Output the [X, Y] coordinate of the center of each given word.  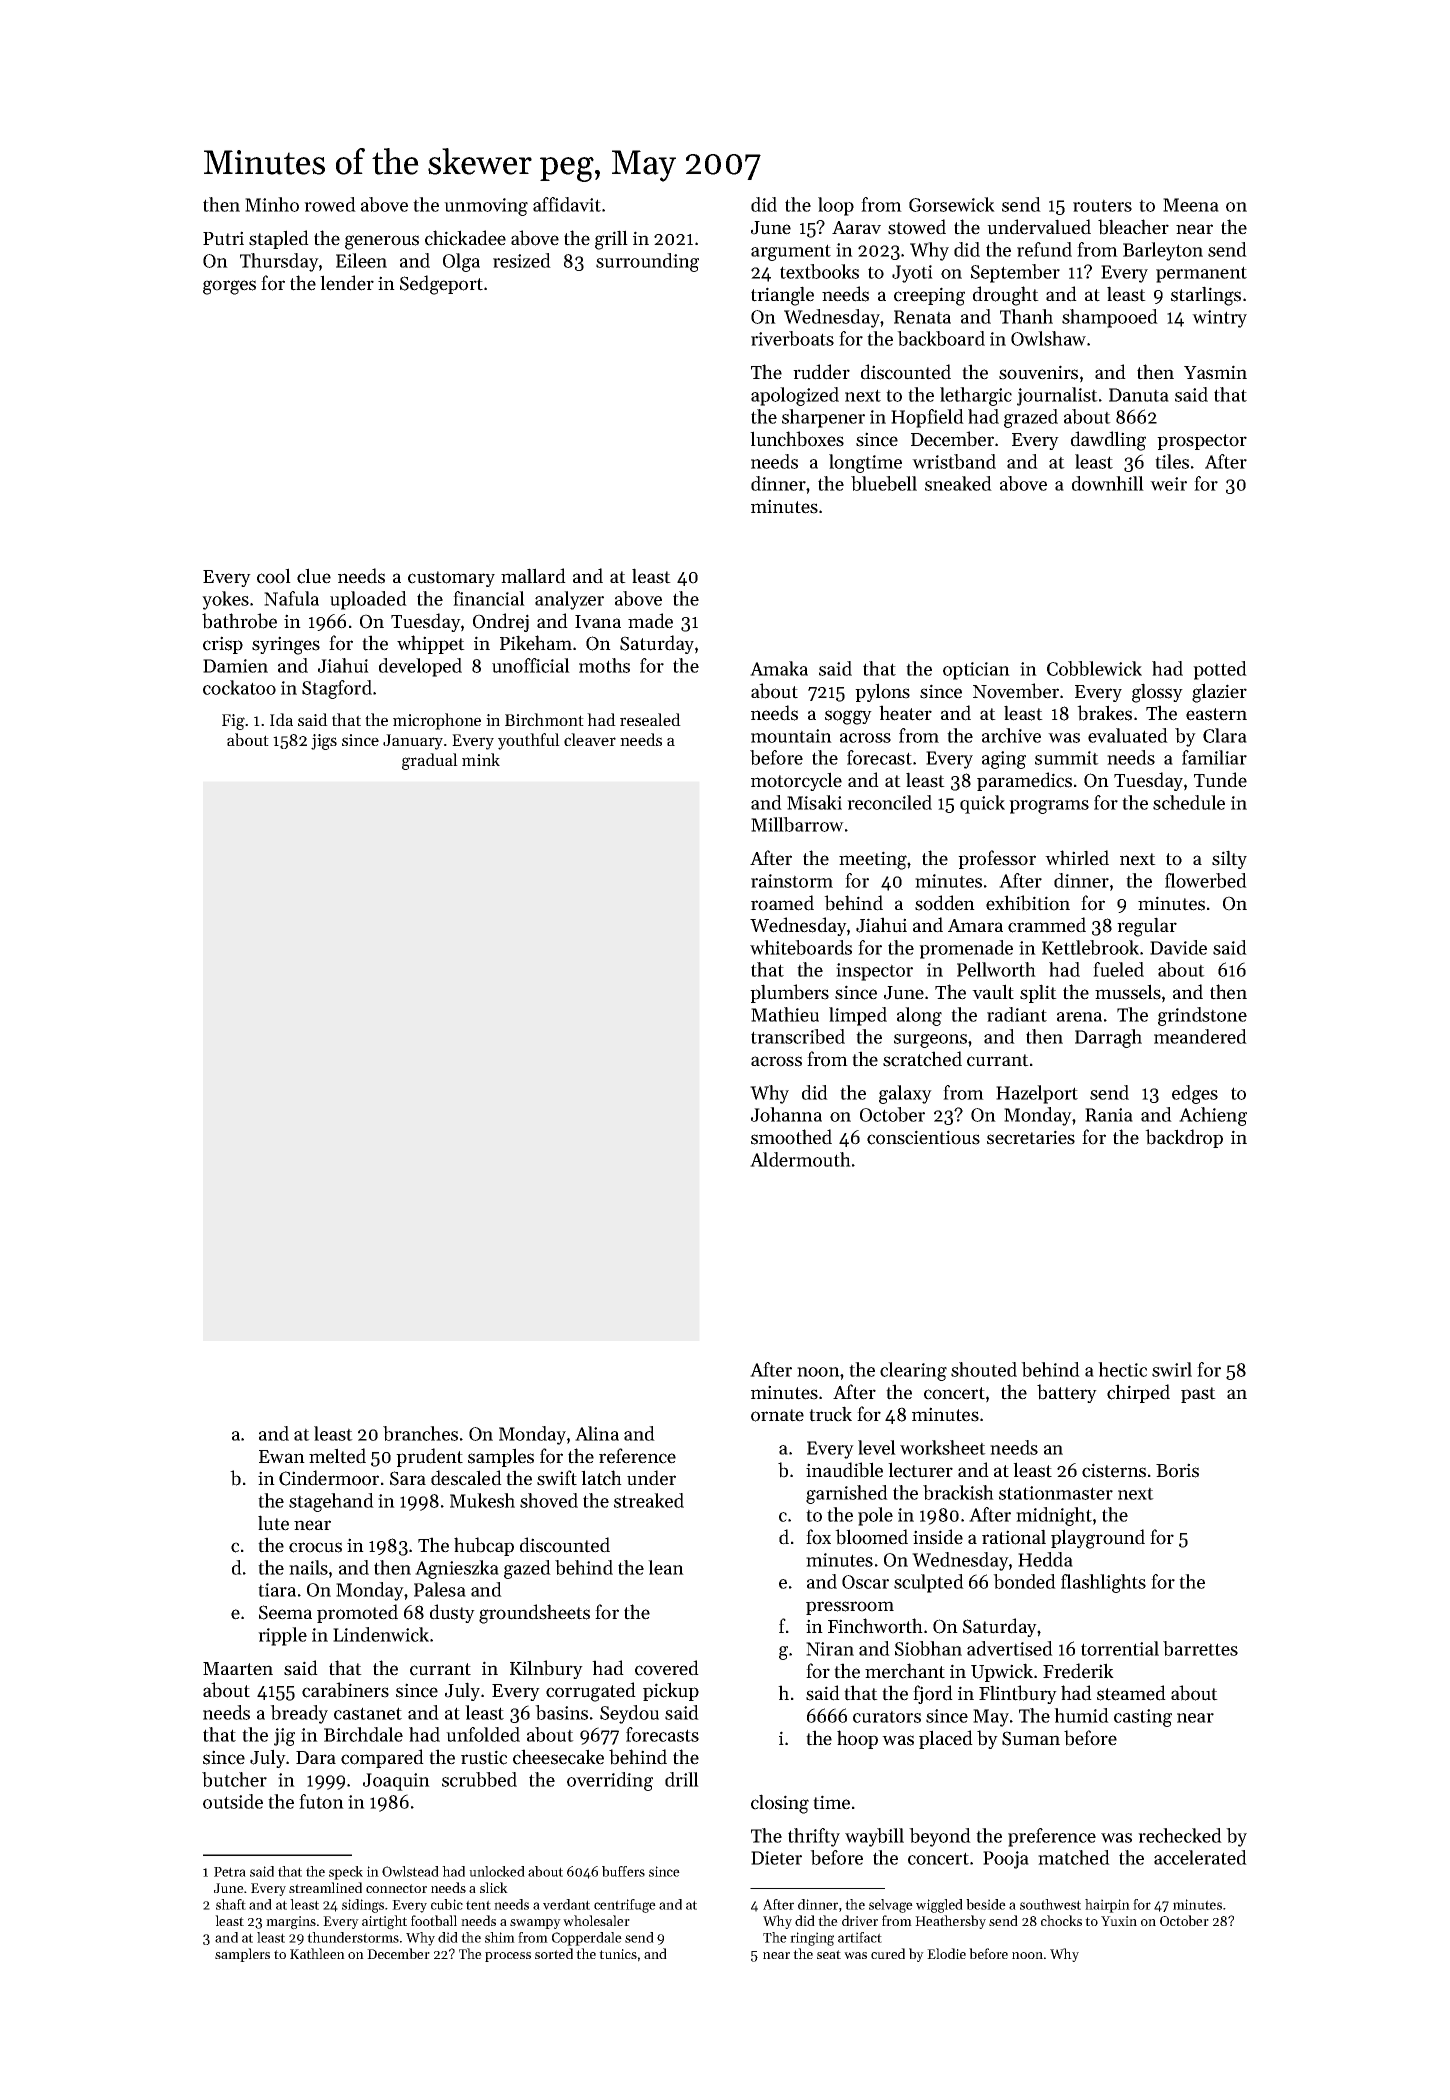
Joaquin [396, 1782]
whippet [431, 644]
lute [273, 1523]
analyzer [569, 600]
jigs [324, 742]
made [650, 621]
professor [997, 859]
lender [347, 283]
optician [976, 671]
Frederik [1078, 1671]
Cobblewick [1094, 668]
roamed [782, 903]
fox [818, 1537]
